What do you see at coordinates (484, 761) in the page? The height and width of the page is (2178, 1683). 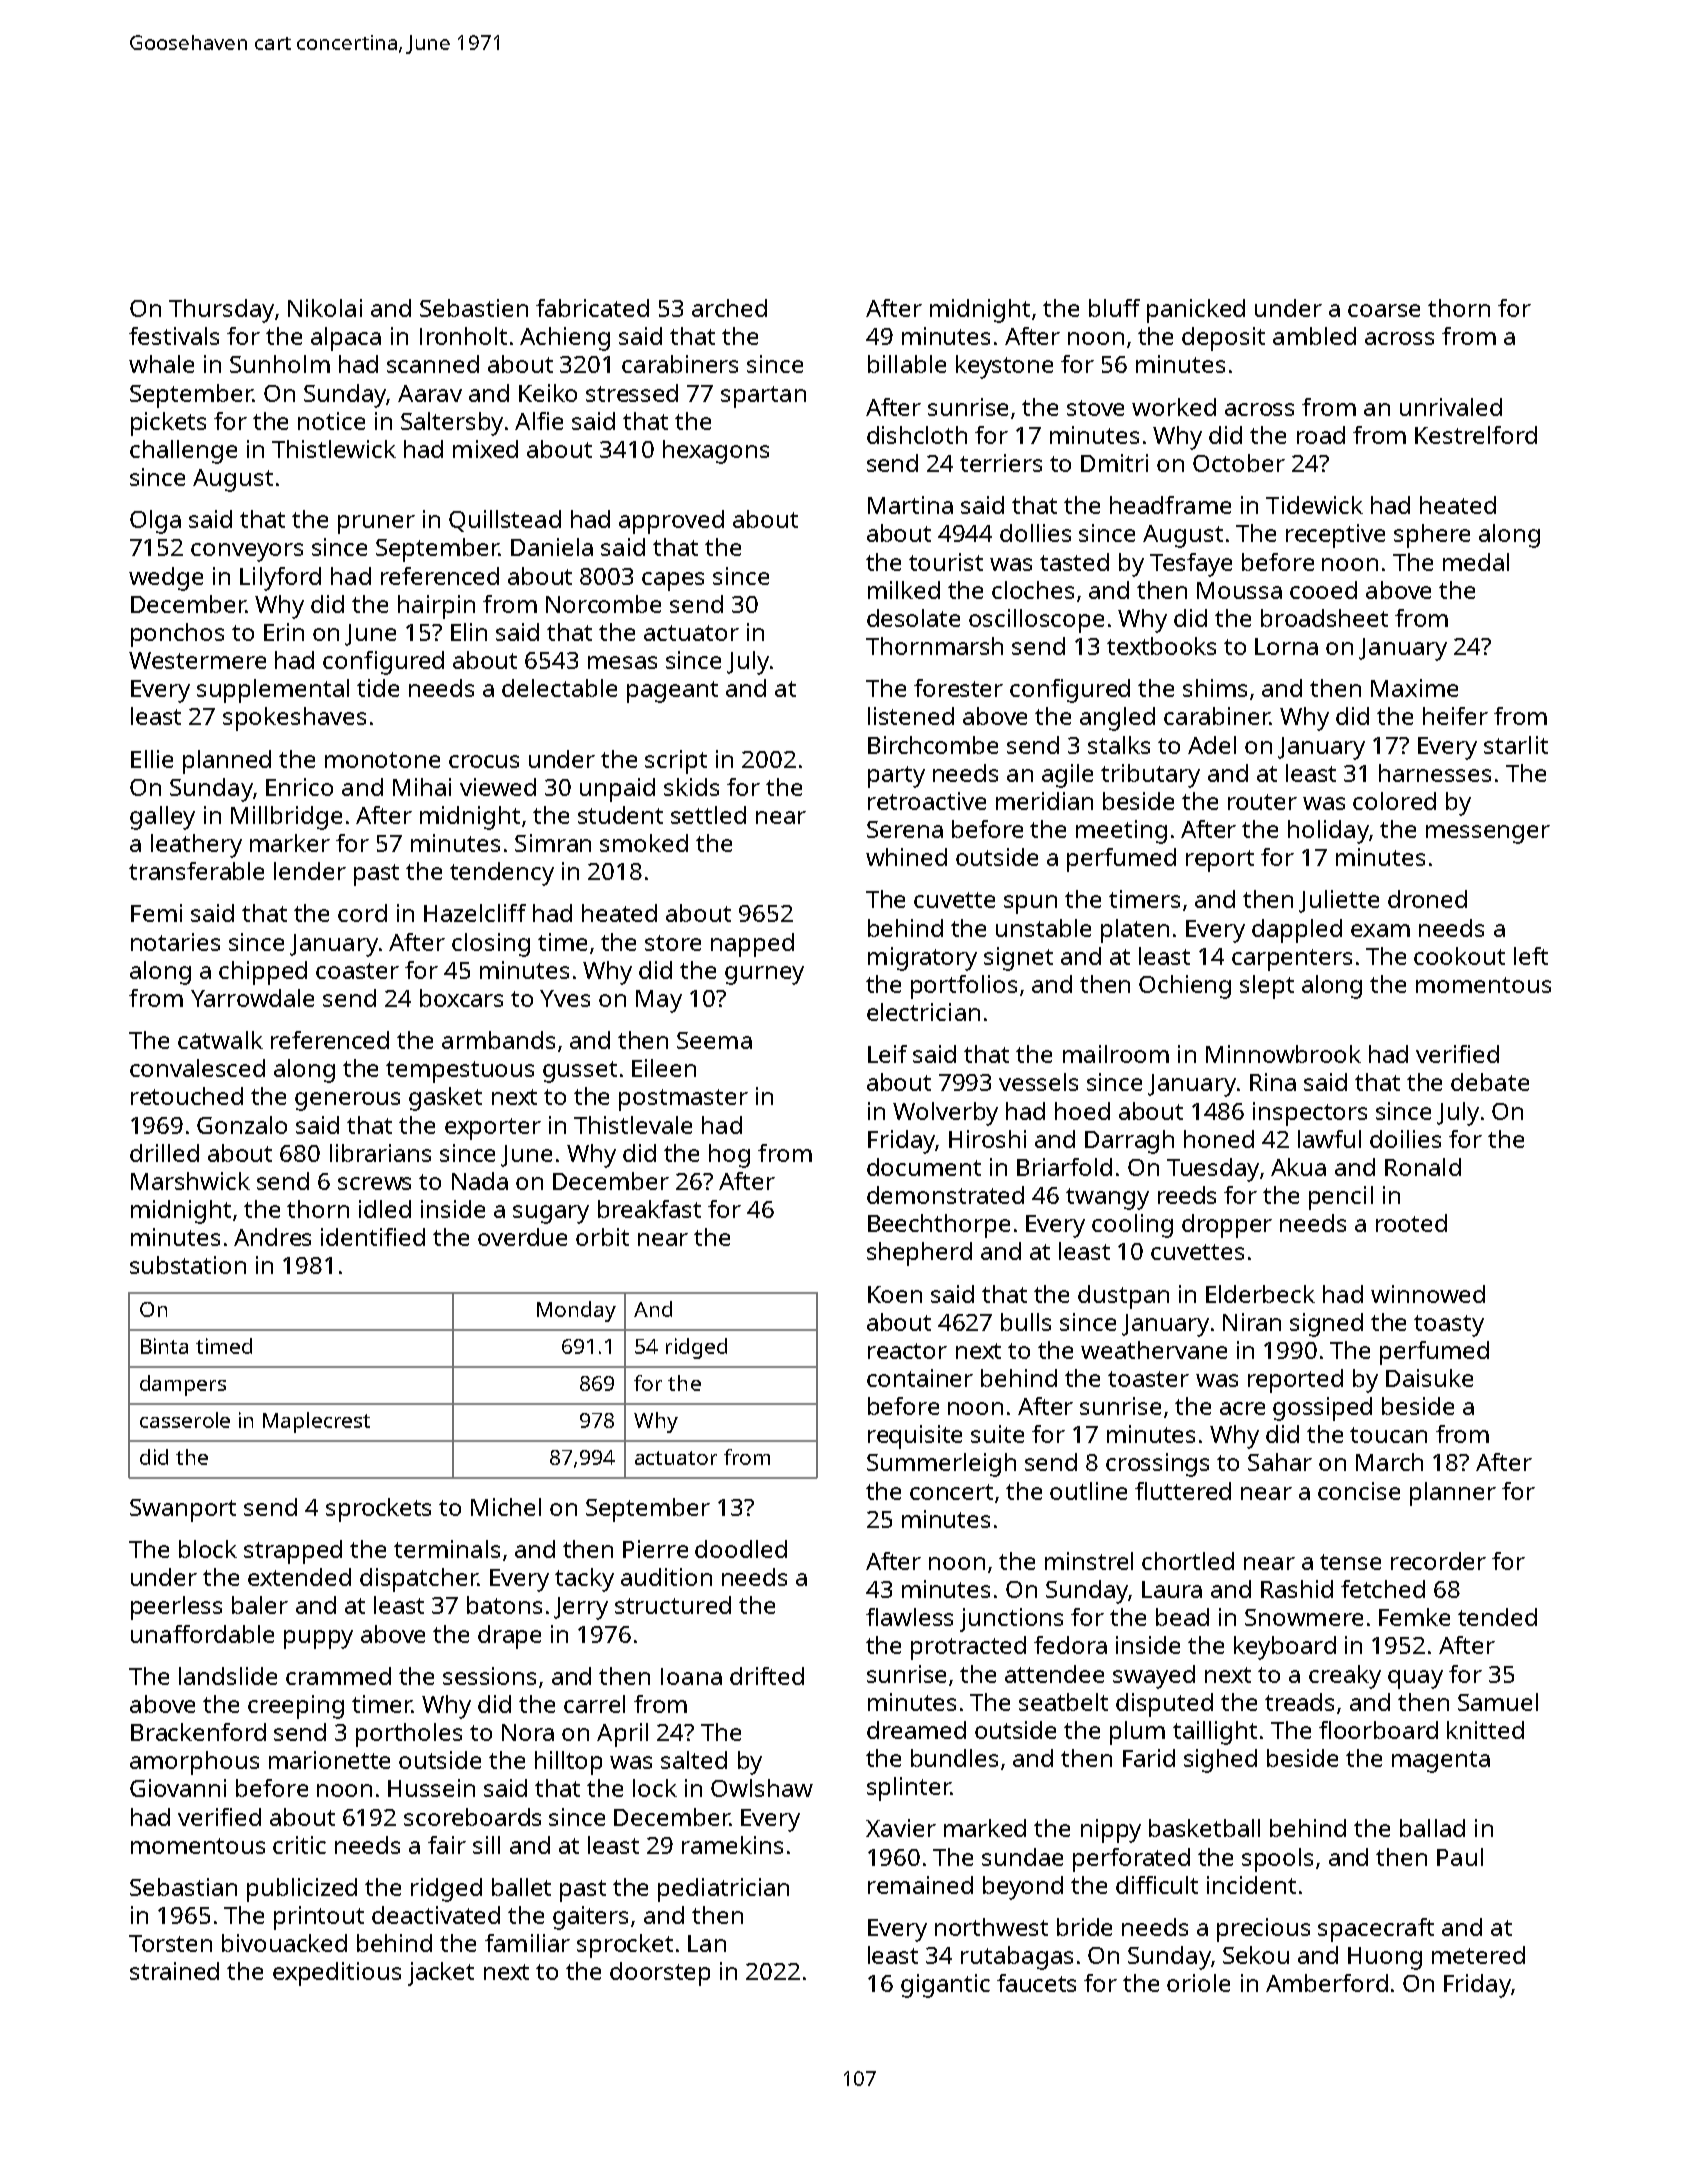 I see `crocus` at bounding box center [484, 761].
